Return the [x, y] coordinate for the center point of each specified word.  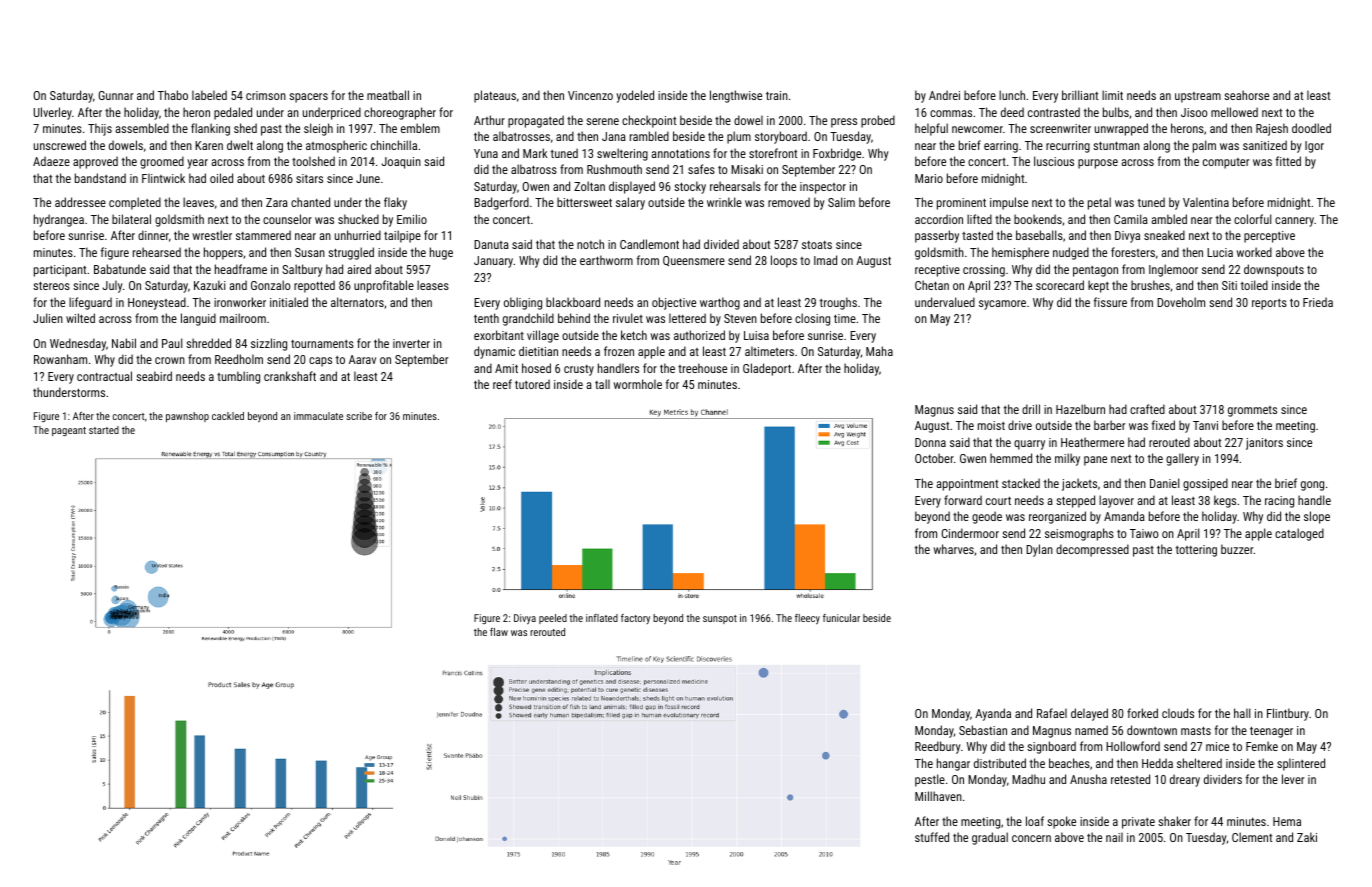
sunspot [720, 619]
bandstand [100, 178]
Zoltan [589, 186]
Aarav [362, 359]
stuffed [932, 837]
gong [1312, 486]
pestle [930, 780]
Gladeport [767, 369]
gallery [1182, 459]
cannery [1294, 222]
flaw [499, 632]
